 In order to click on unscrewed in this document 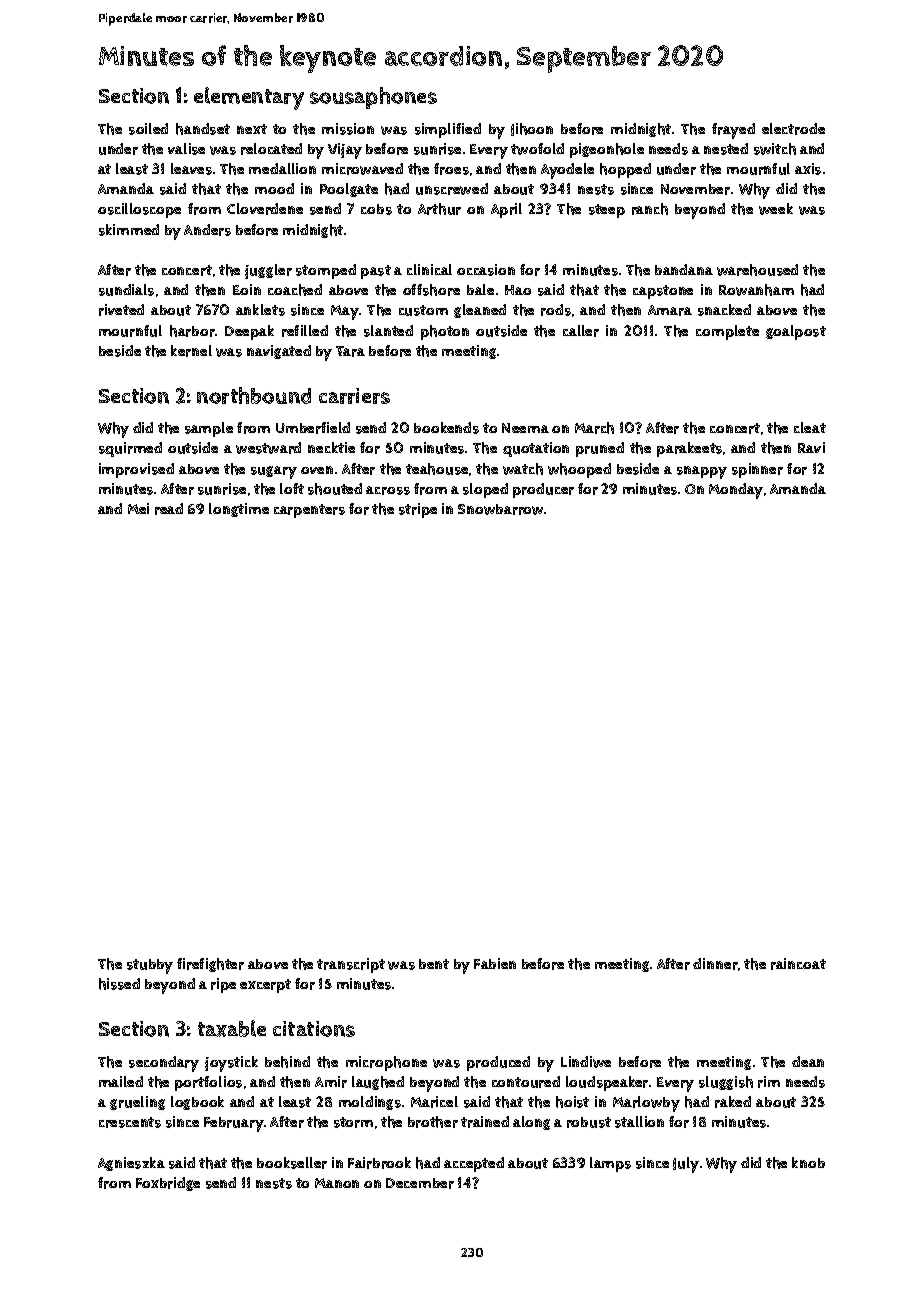, I will do `click(452, 189)`.
